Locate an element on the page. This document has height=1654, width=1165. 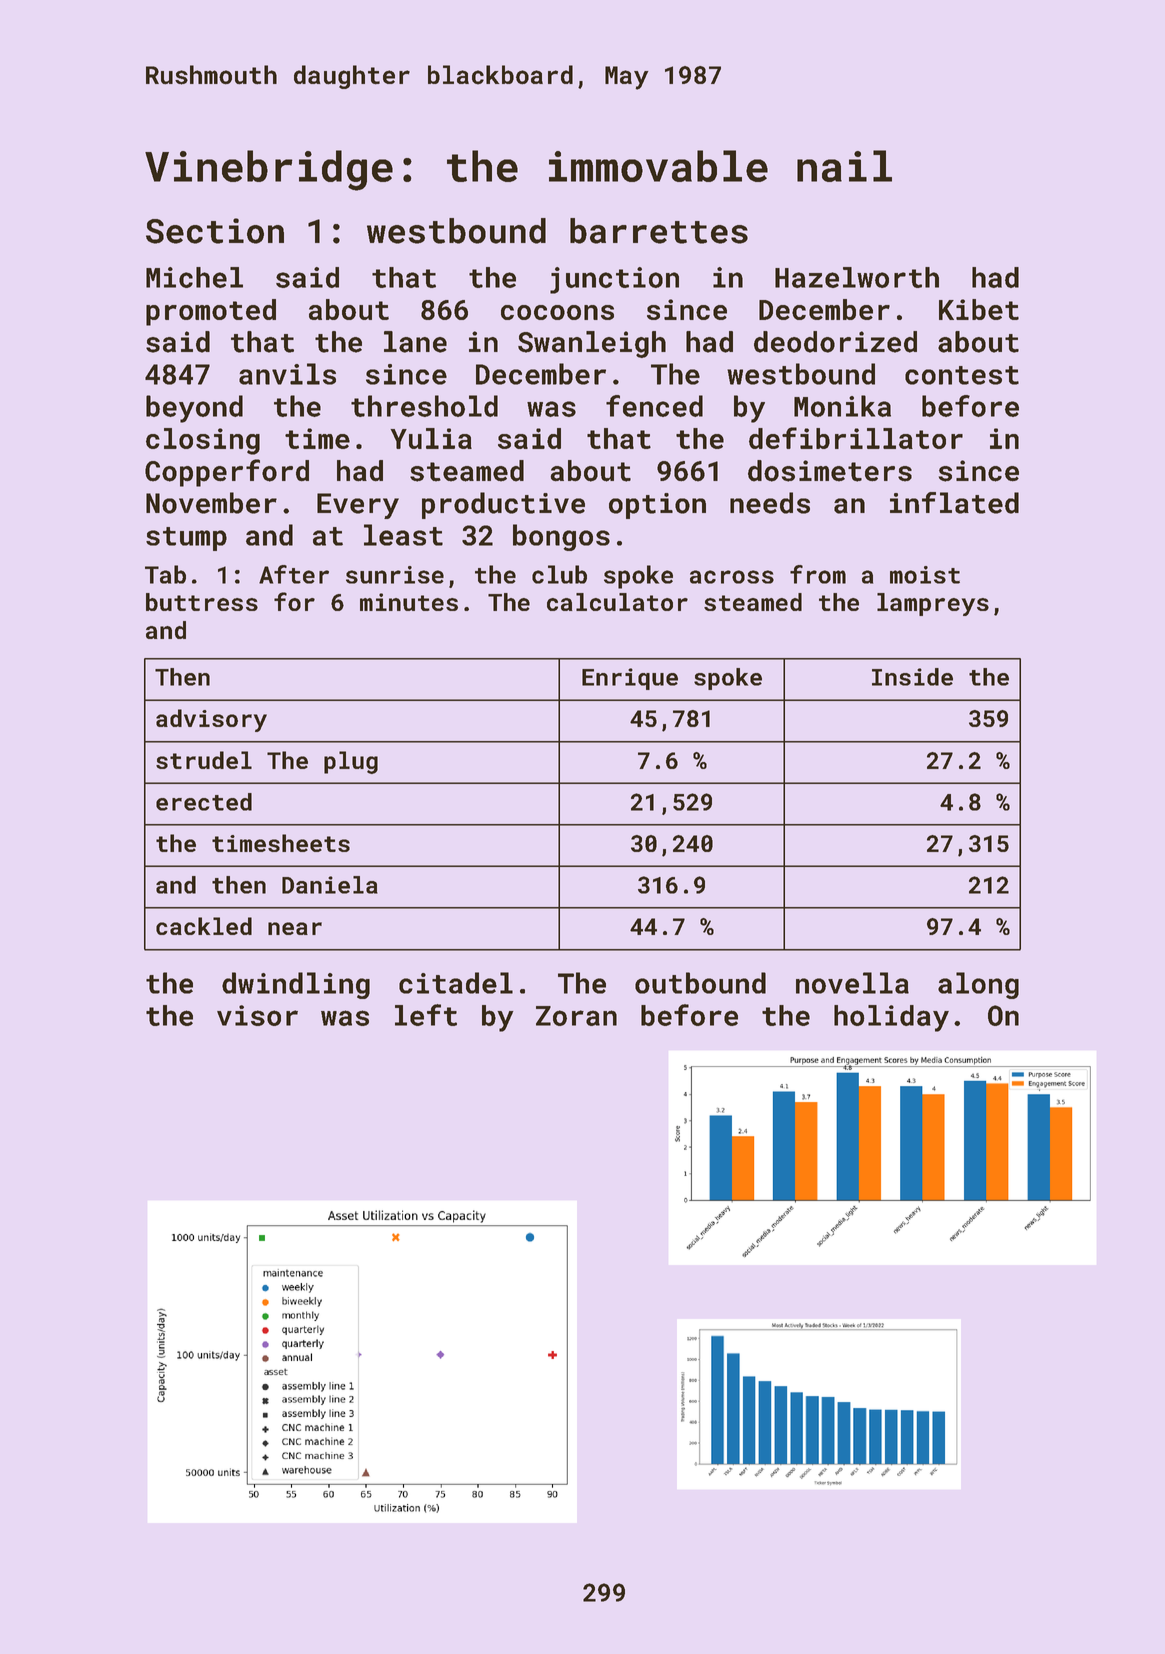
along is located at coordinates (978, 985).
